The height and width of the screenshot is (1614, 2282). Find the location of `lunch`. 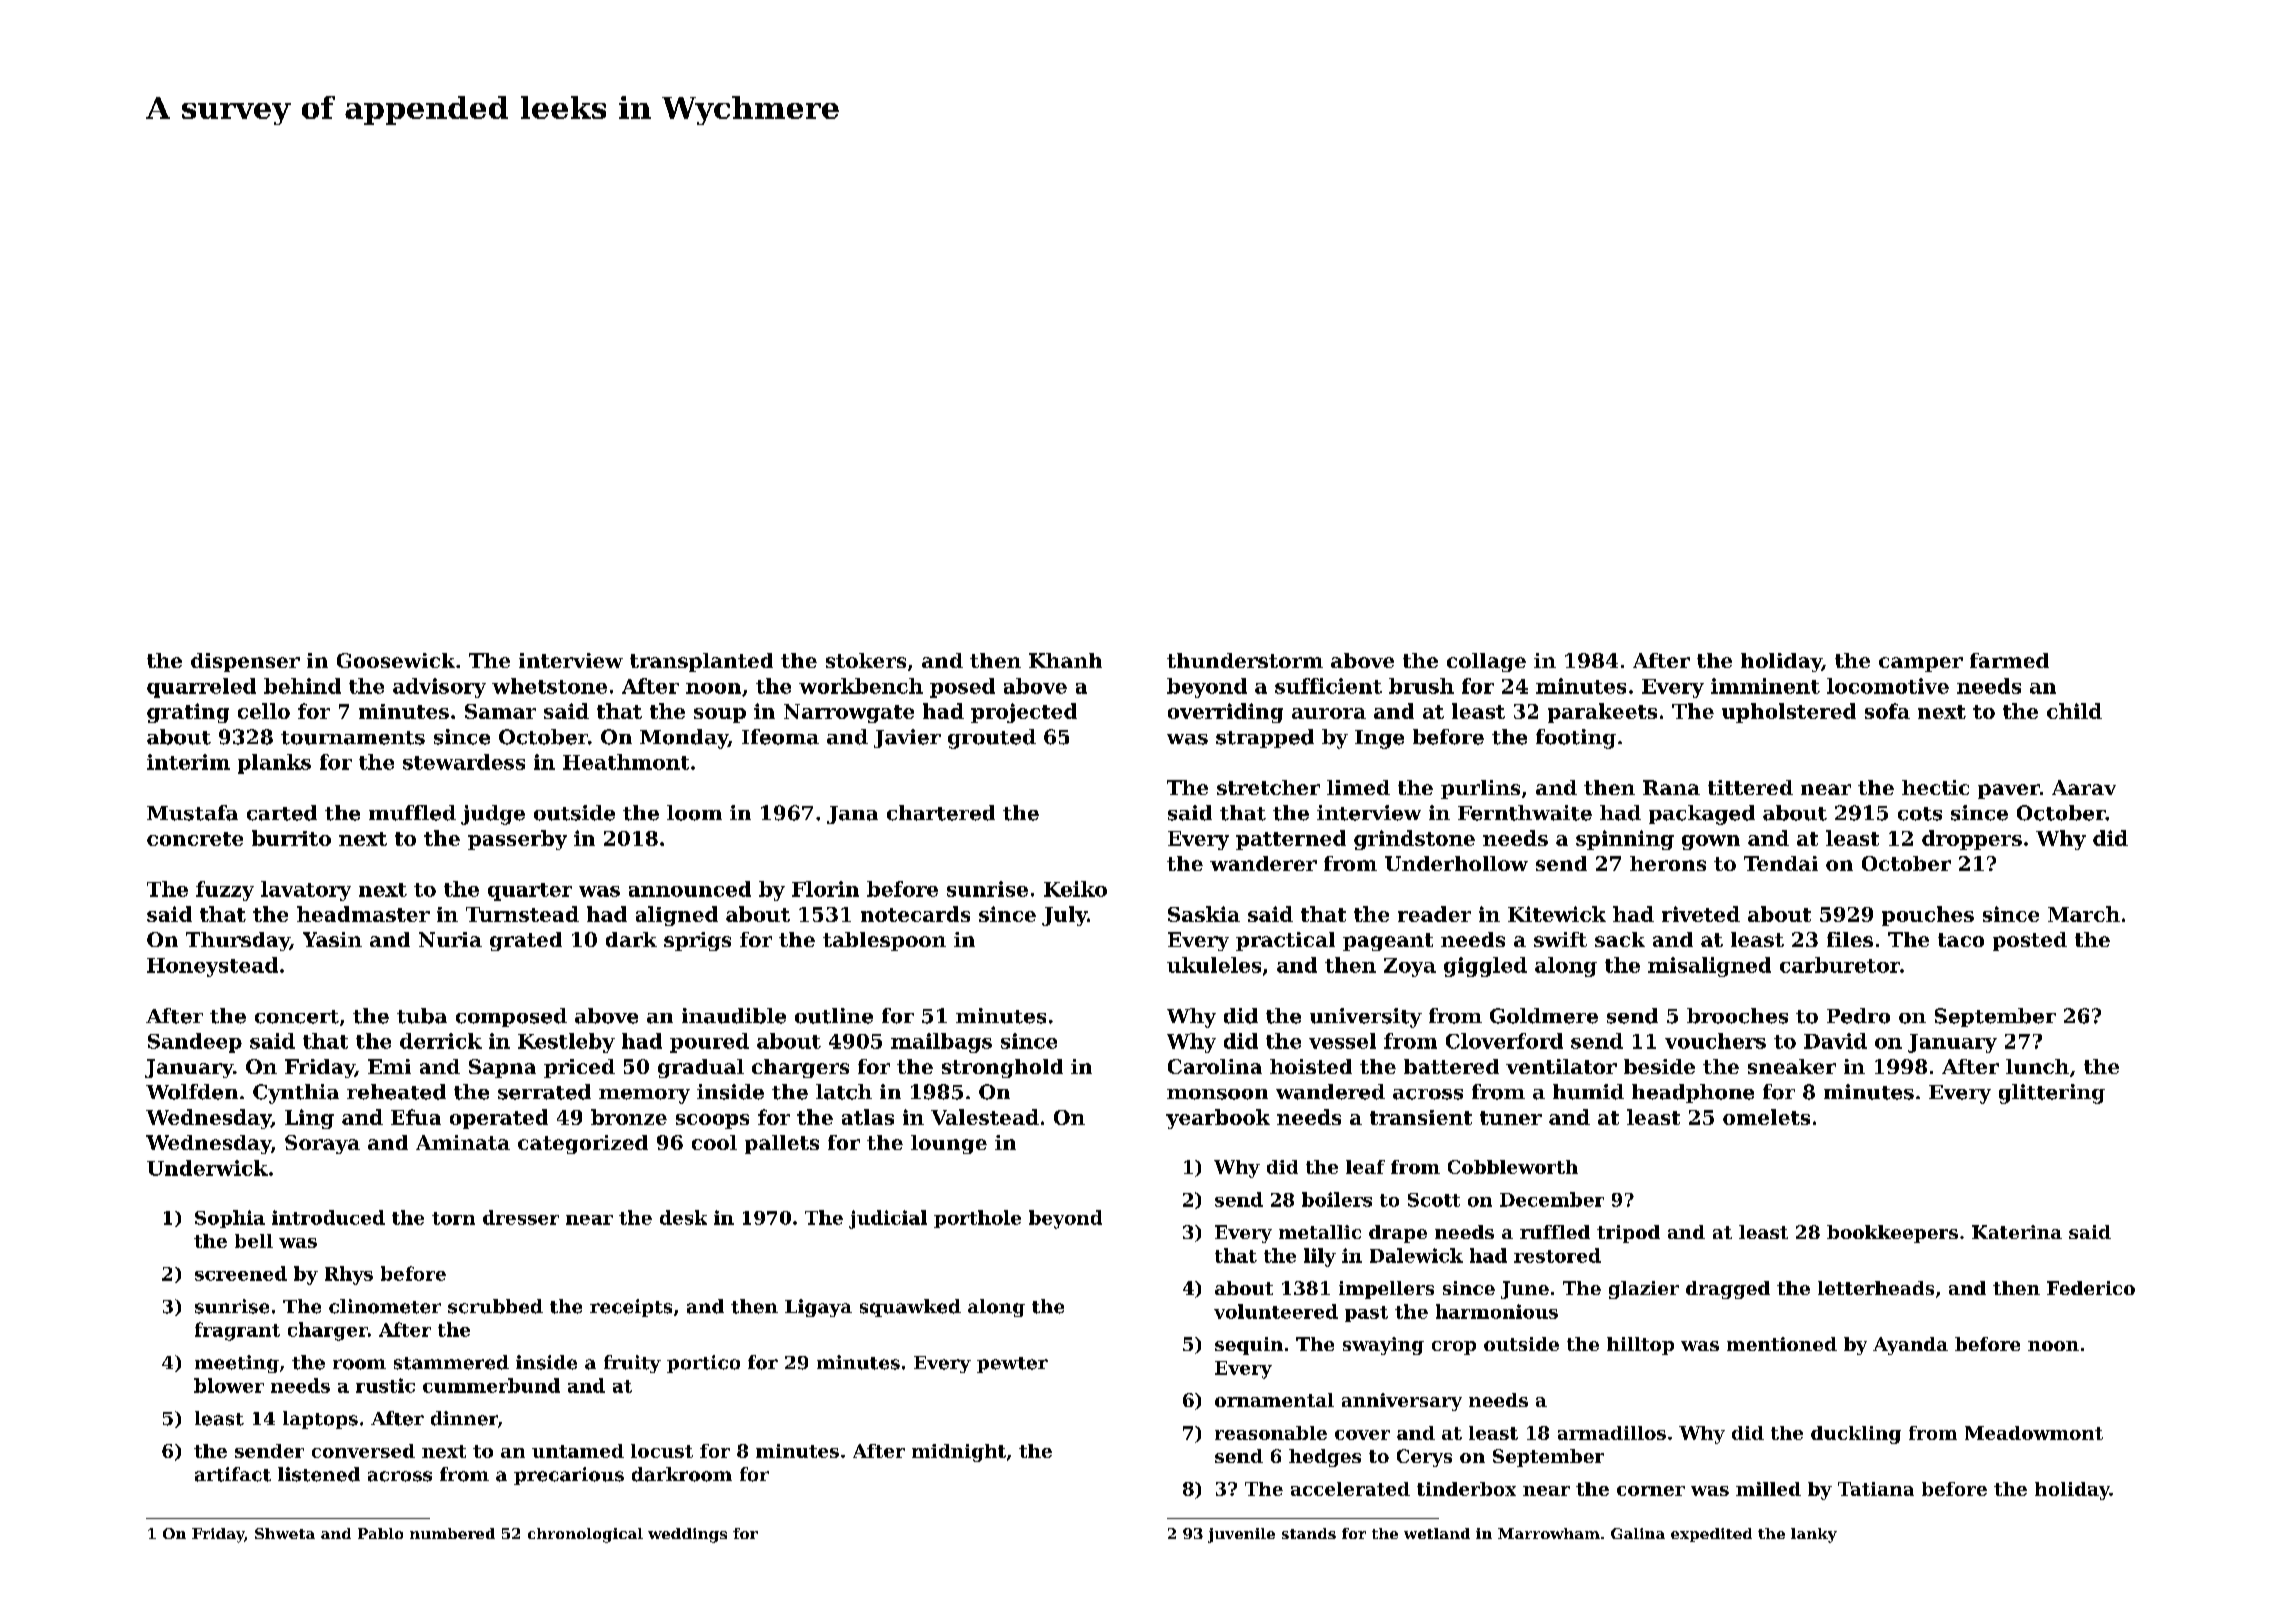

lunch is located at coordinates (2037, 1066).
